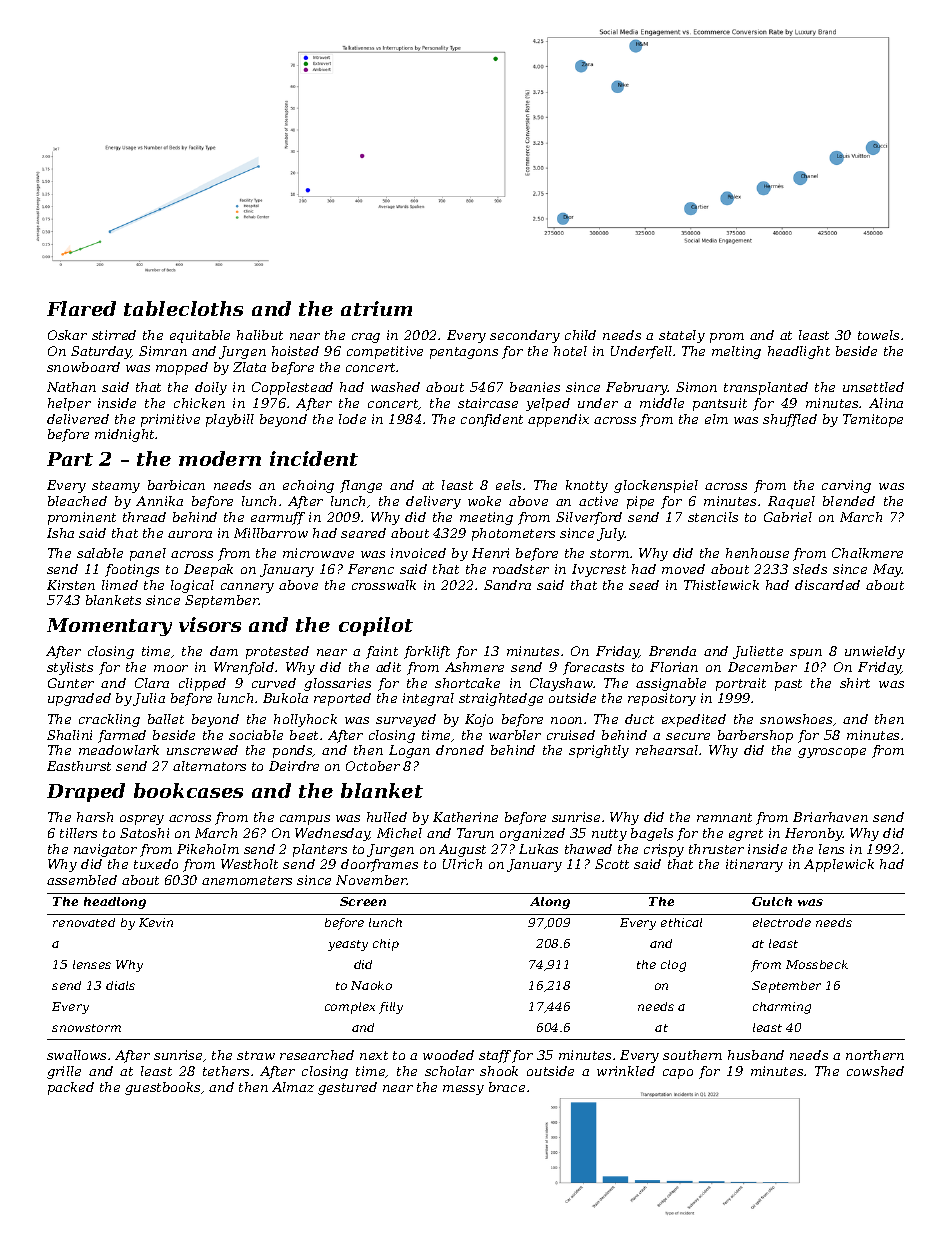 Image resolution: width=952 pixels, height=1233 pixels. What do you see at coordinates (550, 903) in the screenshot?
I see `Along` at bounding box center [550, 903].
